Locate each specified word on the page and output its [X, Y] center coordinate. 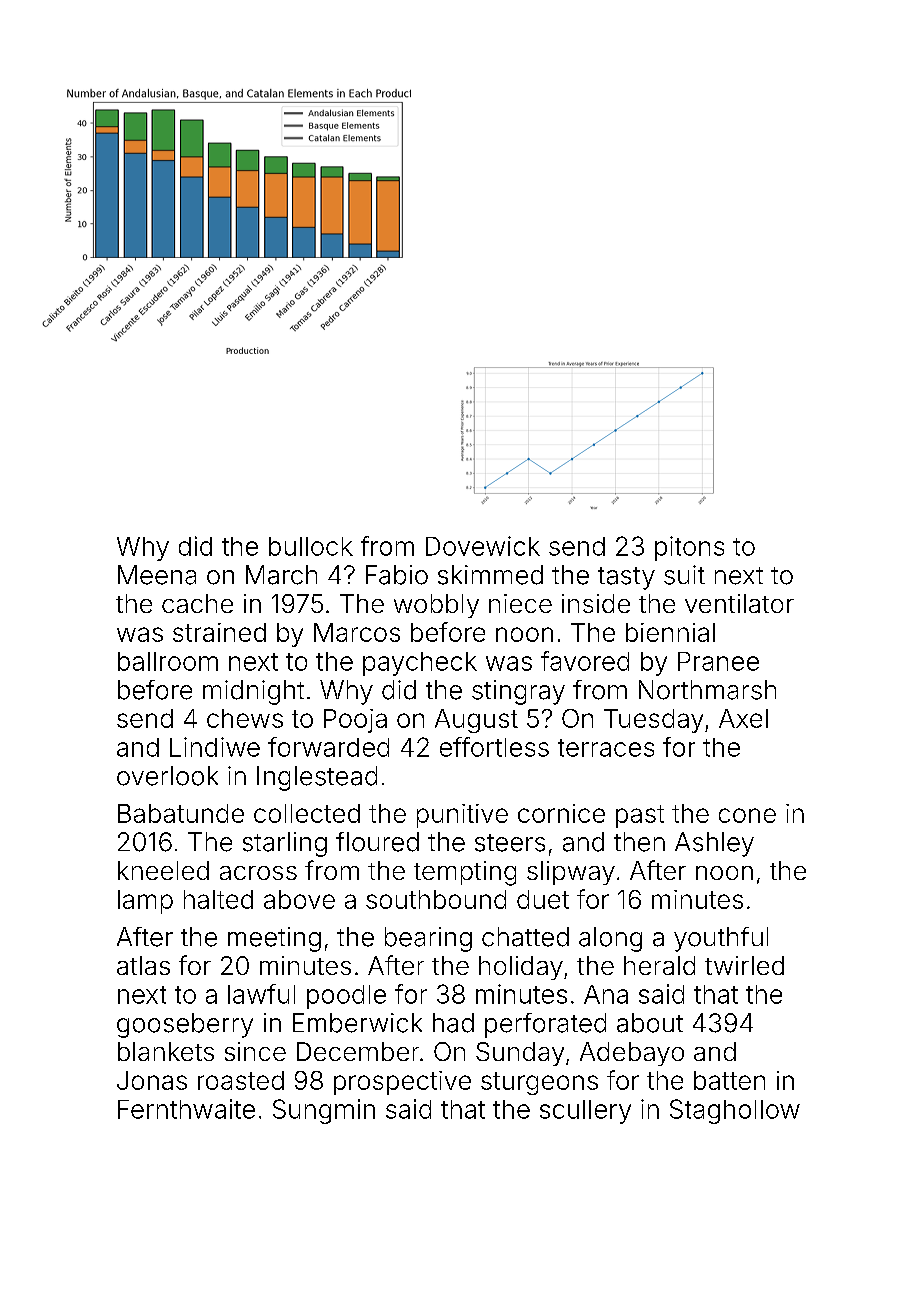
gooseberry [185, 1025]
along [610, 939]
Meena [157, 575]
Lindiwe [215, 747]
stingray [518, 692]
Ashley [714, 844]
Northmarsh [707, 690]
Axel [743, 718]
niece [520, 603]
